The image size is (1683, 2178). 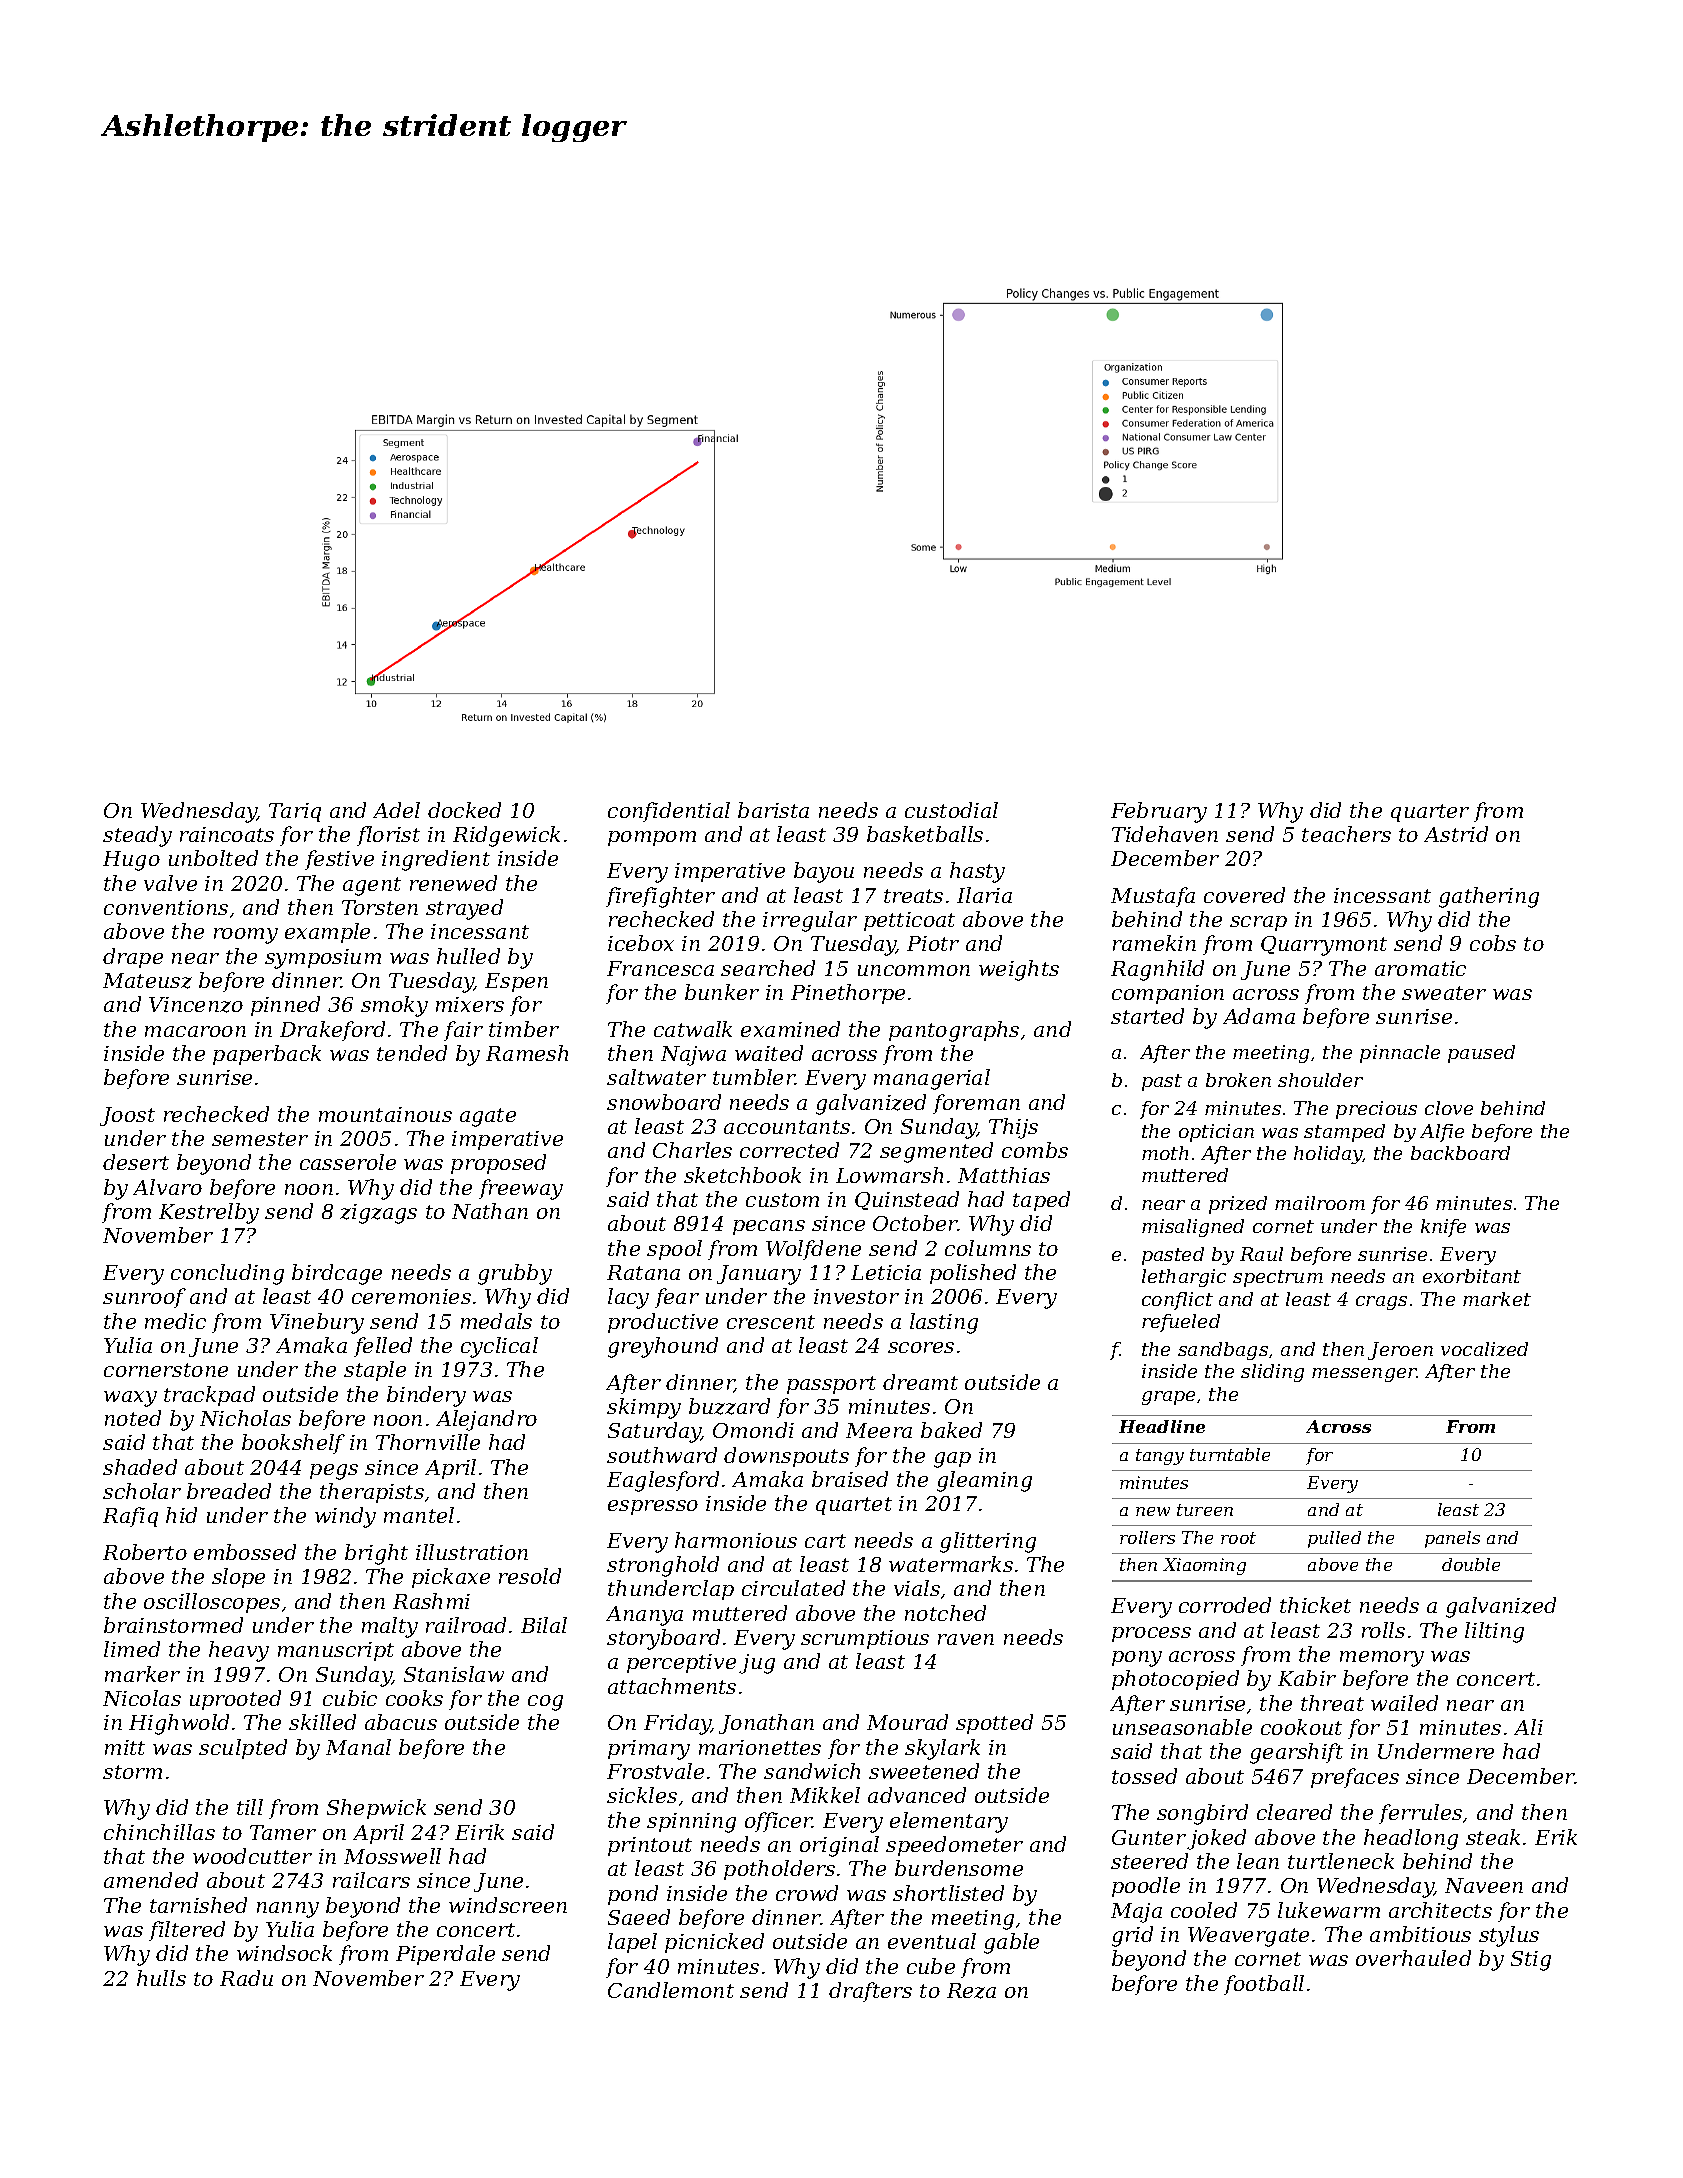 I want to click on glittering, so click(x=988, y=1542).
